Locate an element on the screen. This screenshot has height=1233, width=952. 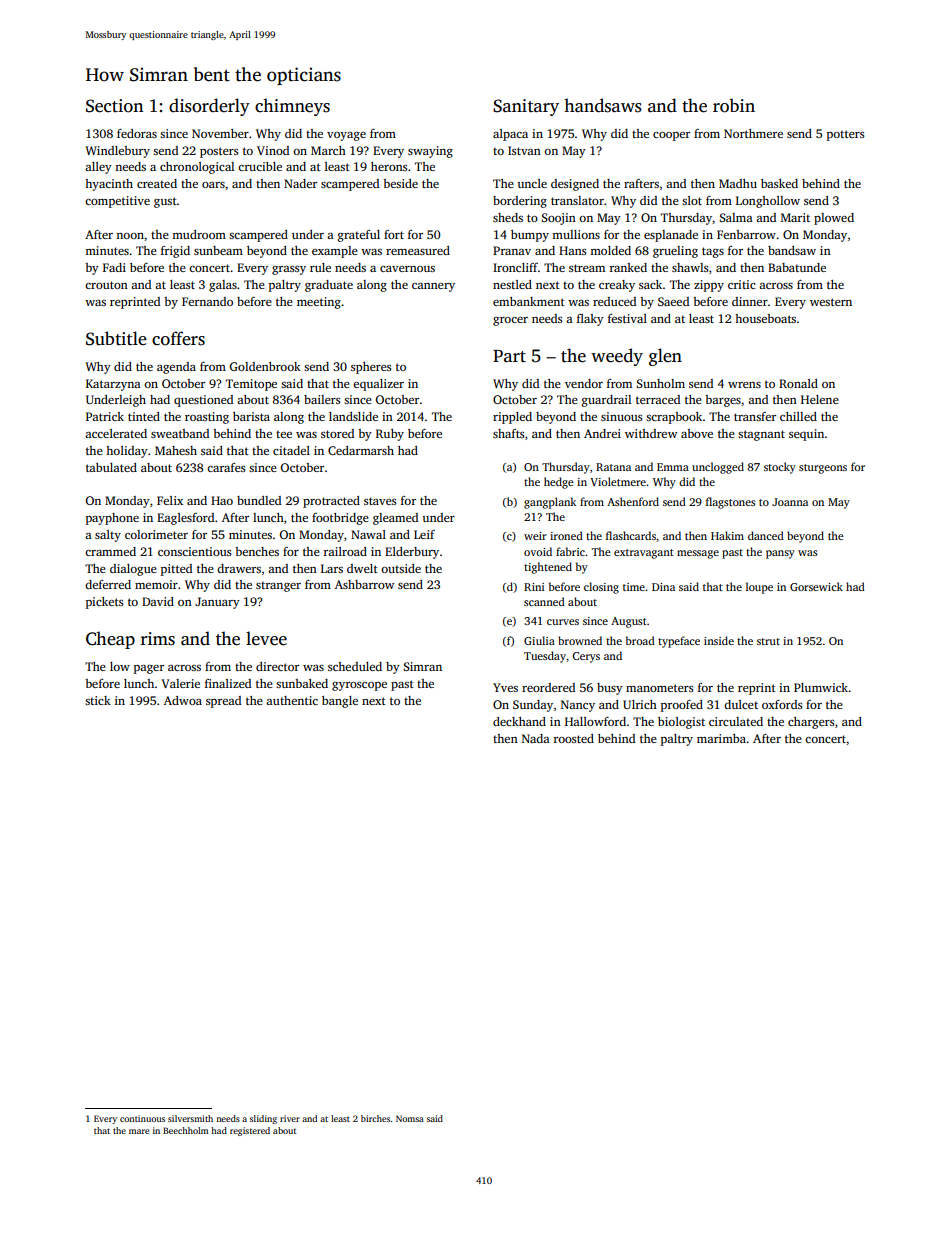
danced is located at coordinates (766, 535).
